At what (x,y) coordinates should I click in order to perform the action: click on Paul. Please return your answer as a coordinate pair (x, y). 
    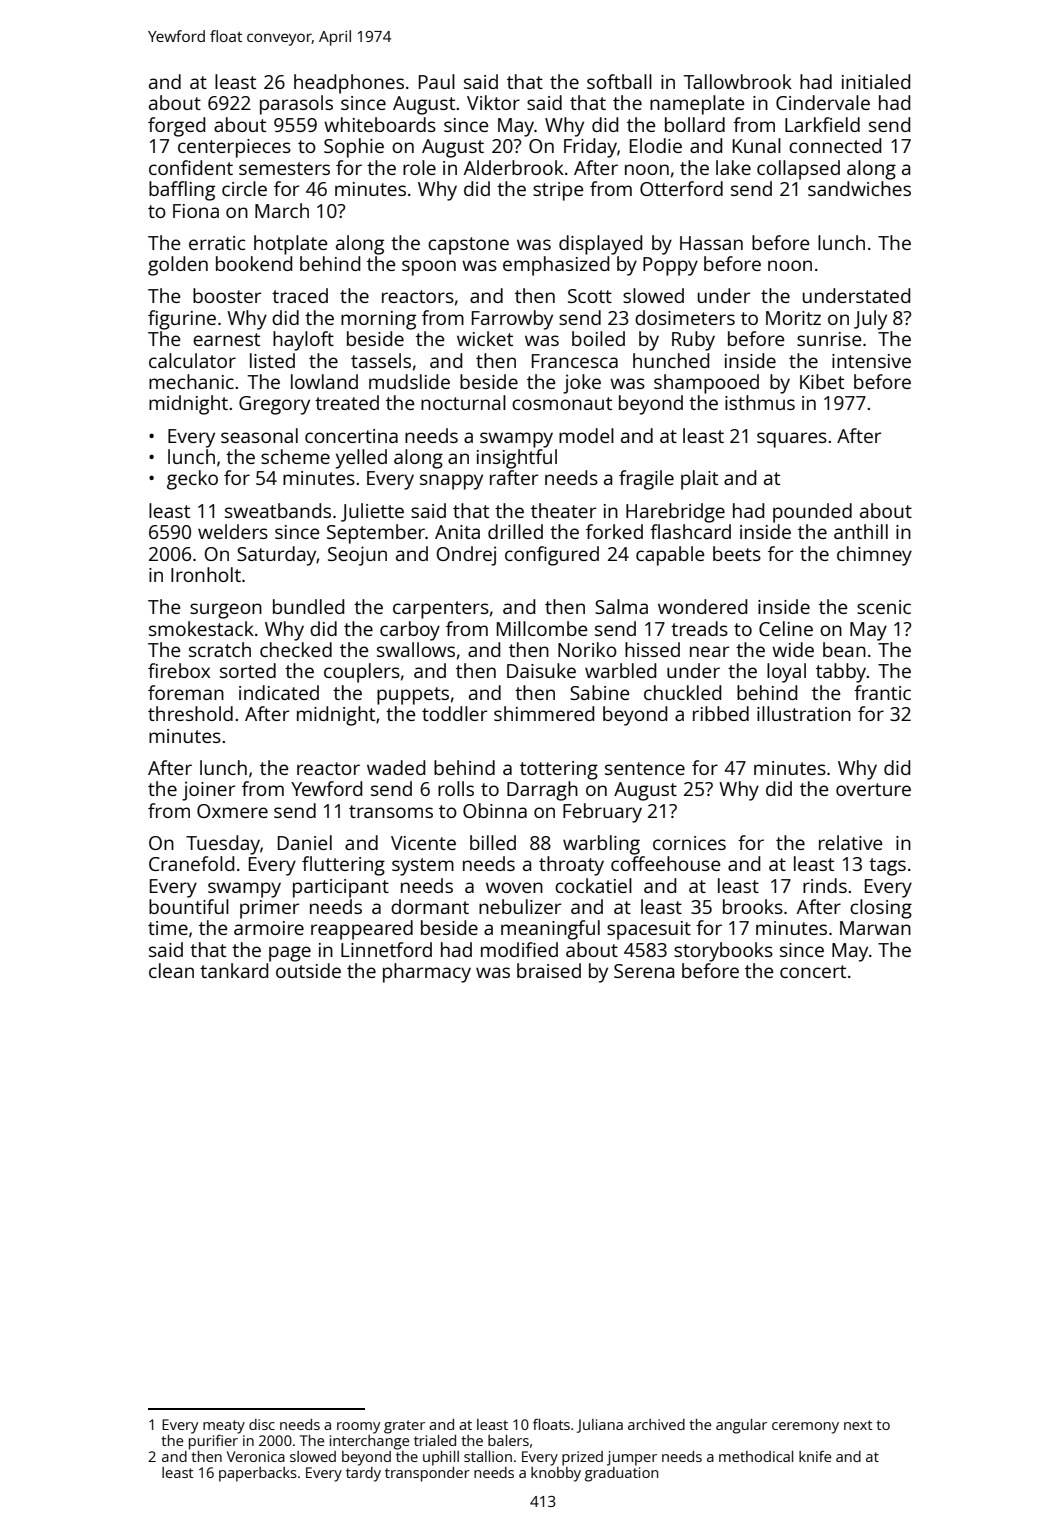
    Looking at the image, I should click on (437, 81).
